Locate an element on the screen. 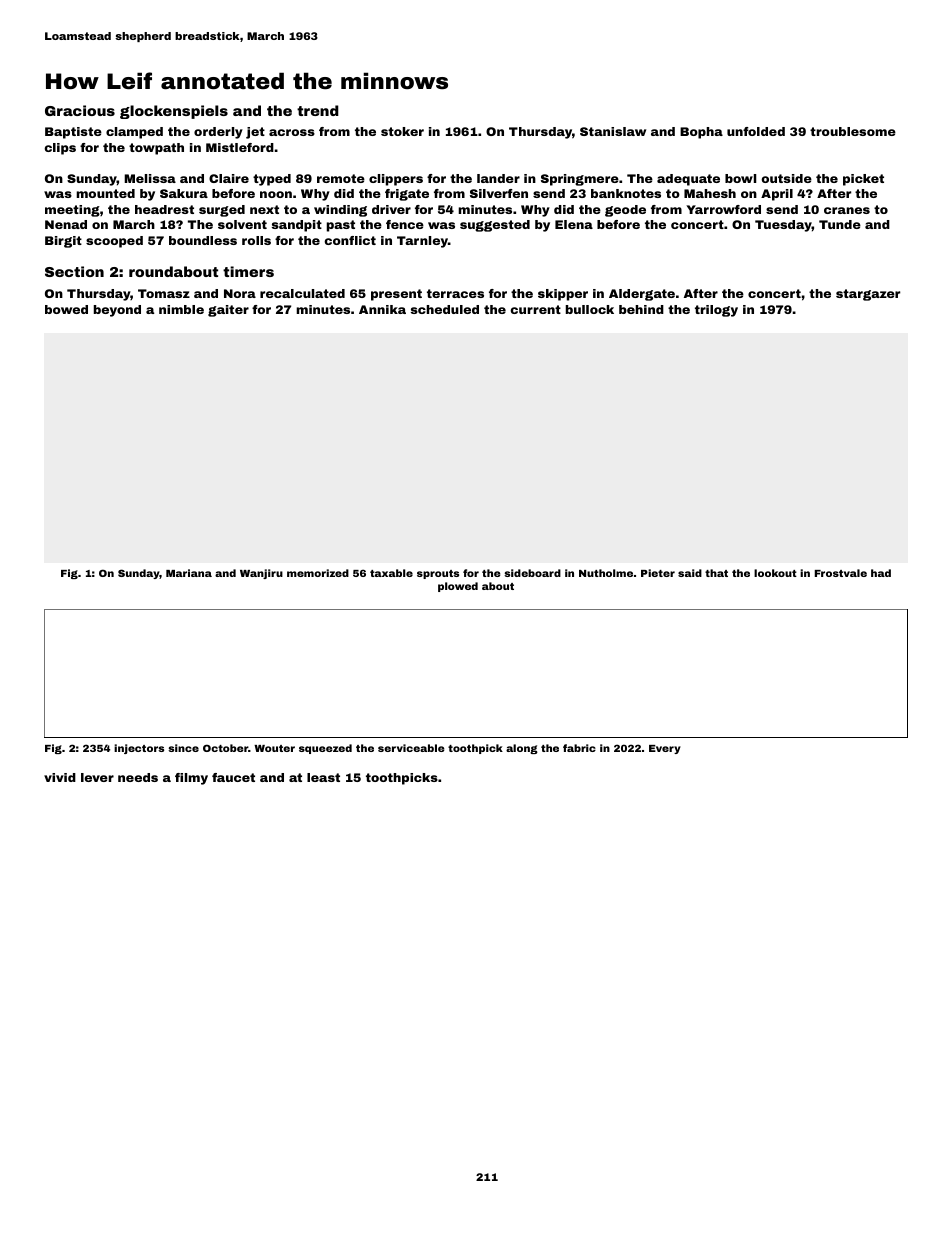 Image resolution: width=952 pixels, height=1233 pixels. troublesome is located at coordinates (853, 131).
